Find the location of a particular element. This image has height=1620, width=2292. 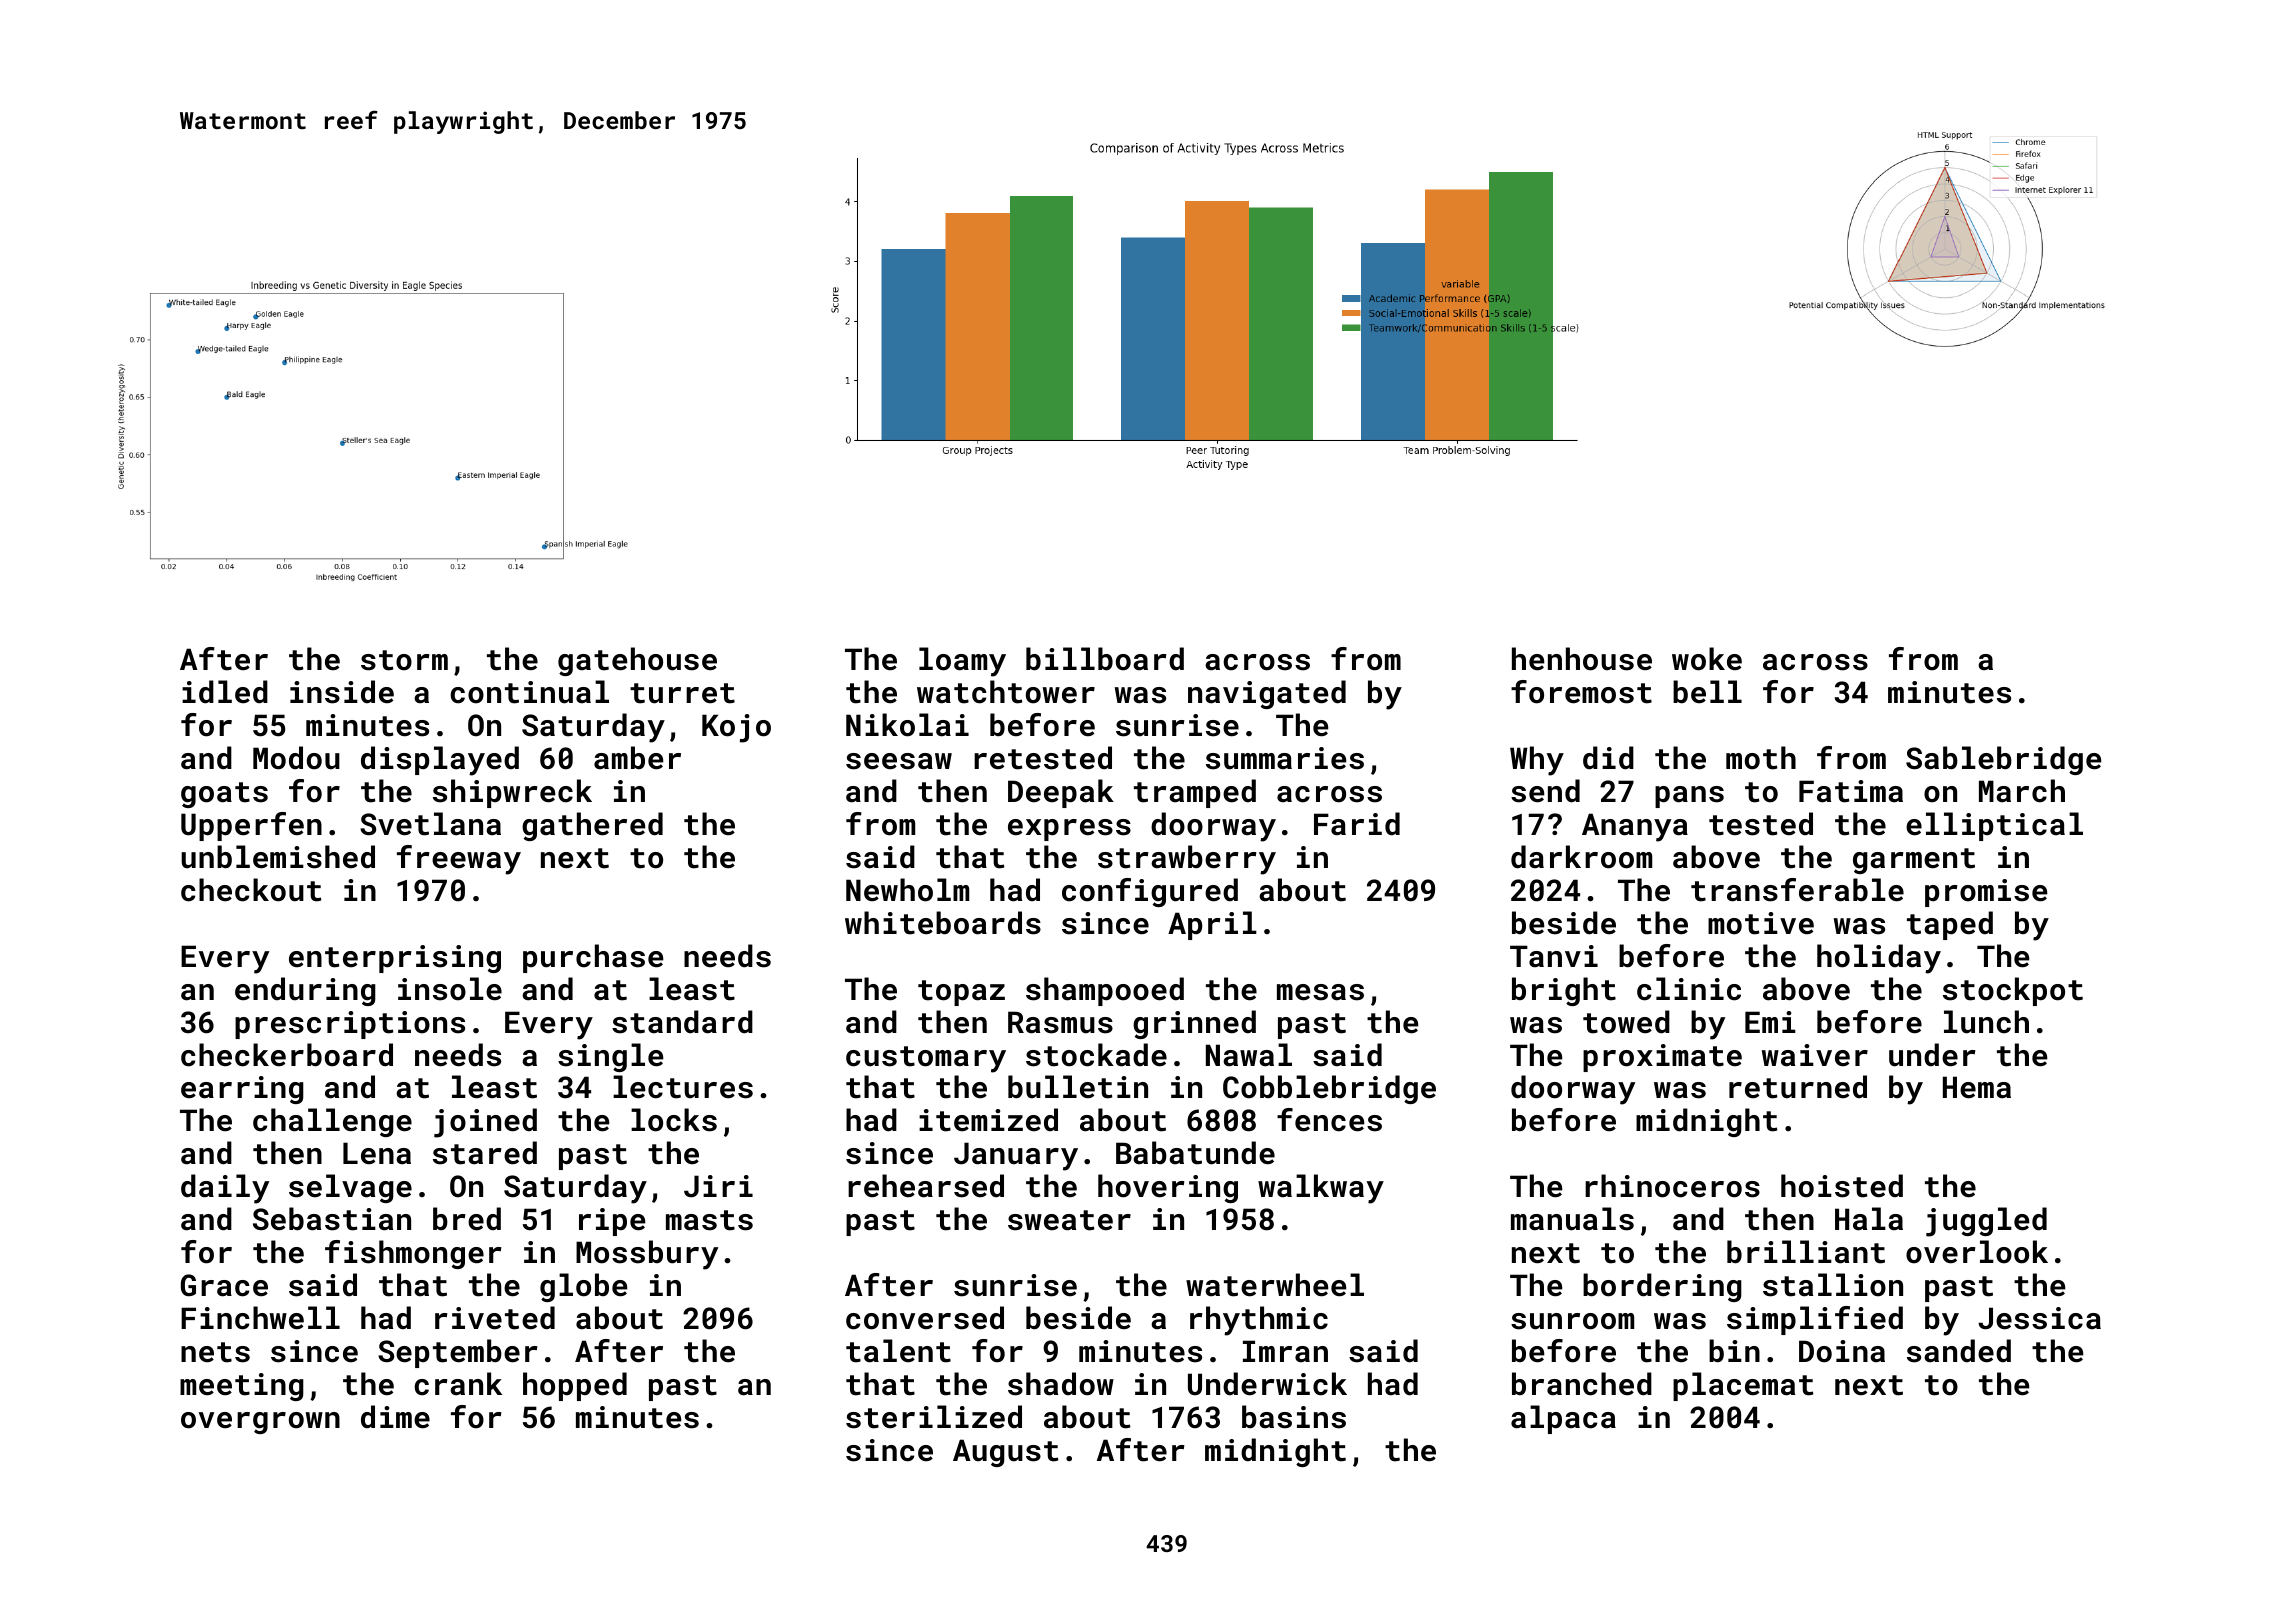

Finchwell is located at coordinates (260, 1318).
